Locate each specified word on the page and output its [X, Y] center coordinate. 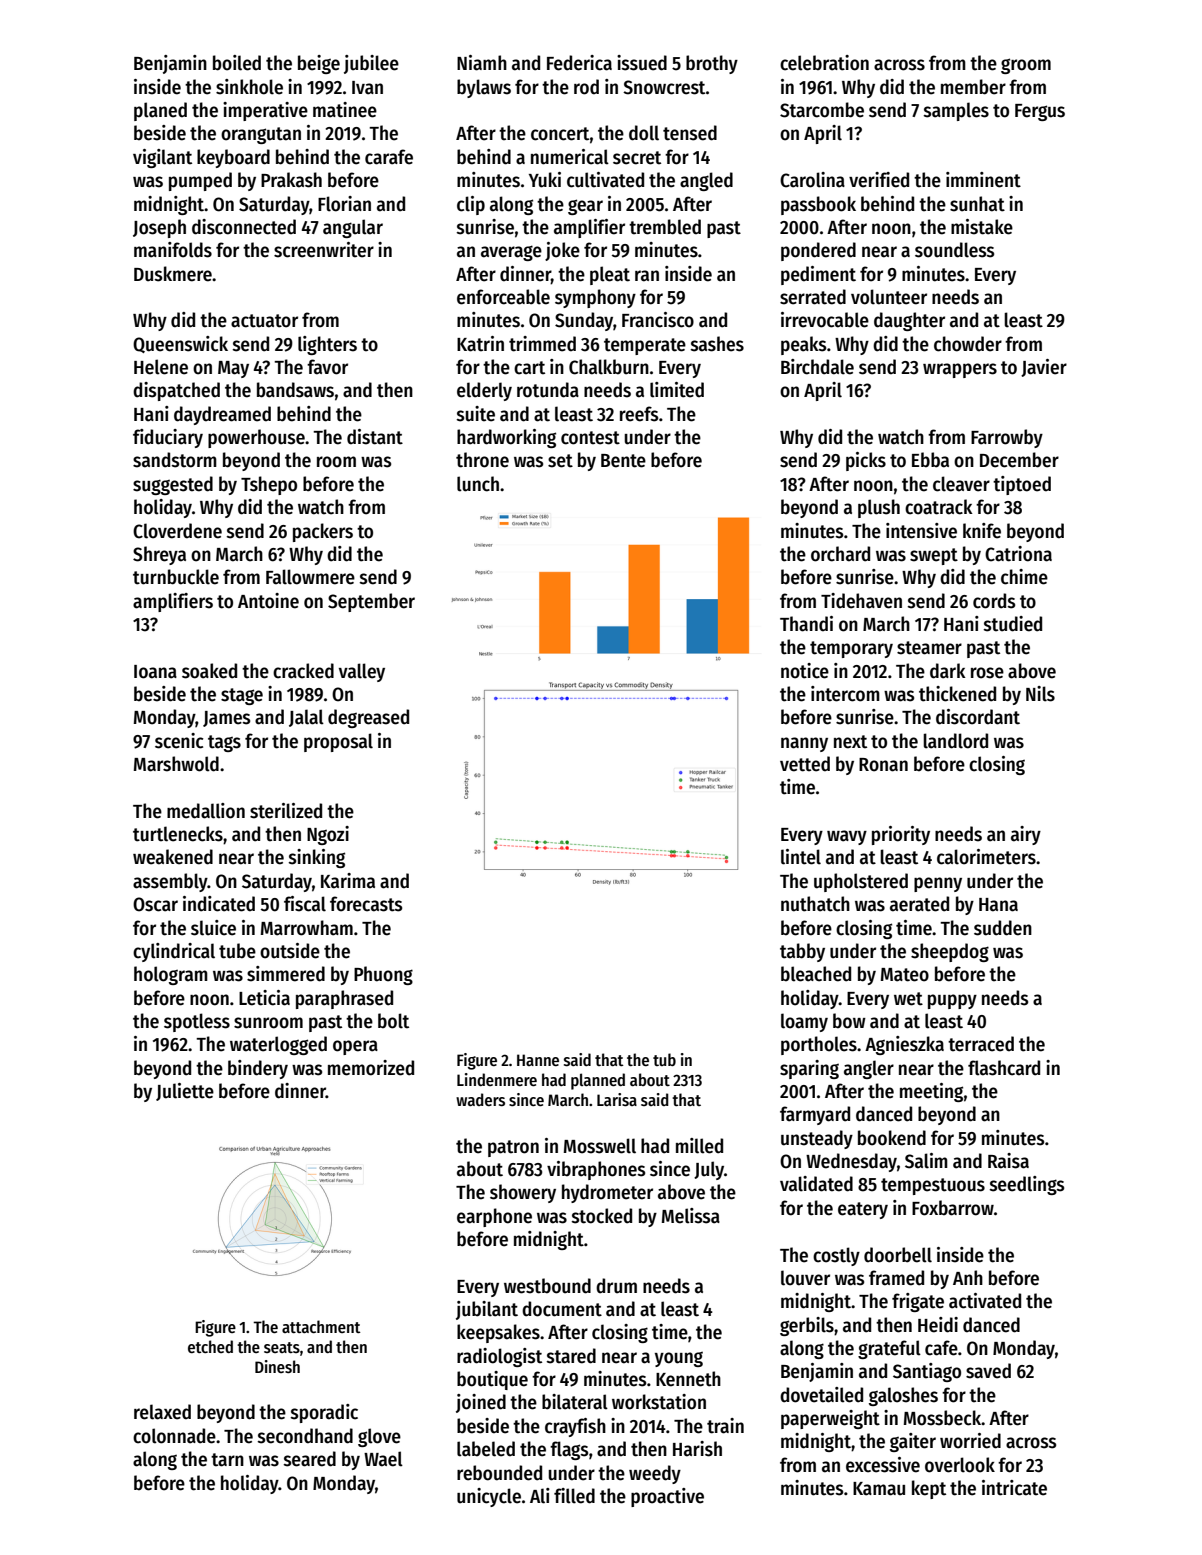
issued [642, 63]
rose [987, 673]
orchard [840, 554]
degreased [368, 718]
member [973, 87]
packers [323, 532]
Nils [1040, 694]
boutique [492, 1380]
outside [290, 951]
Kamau [879, 1489]
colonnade [174, 1436]
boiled [237, 63]
